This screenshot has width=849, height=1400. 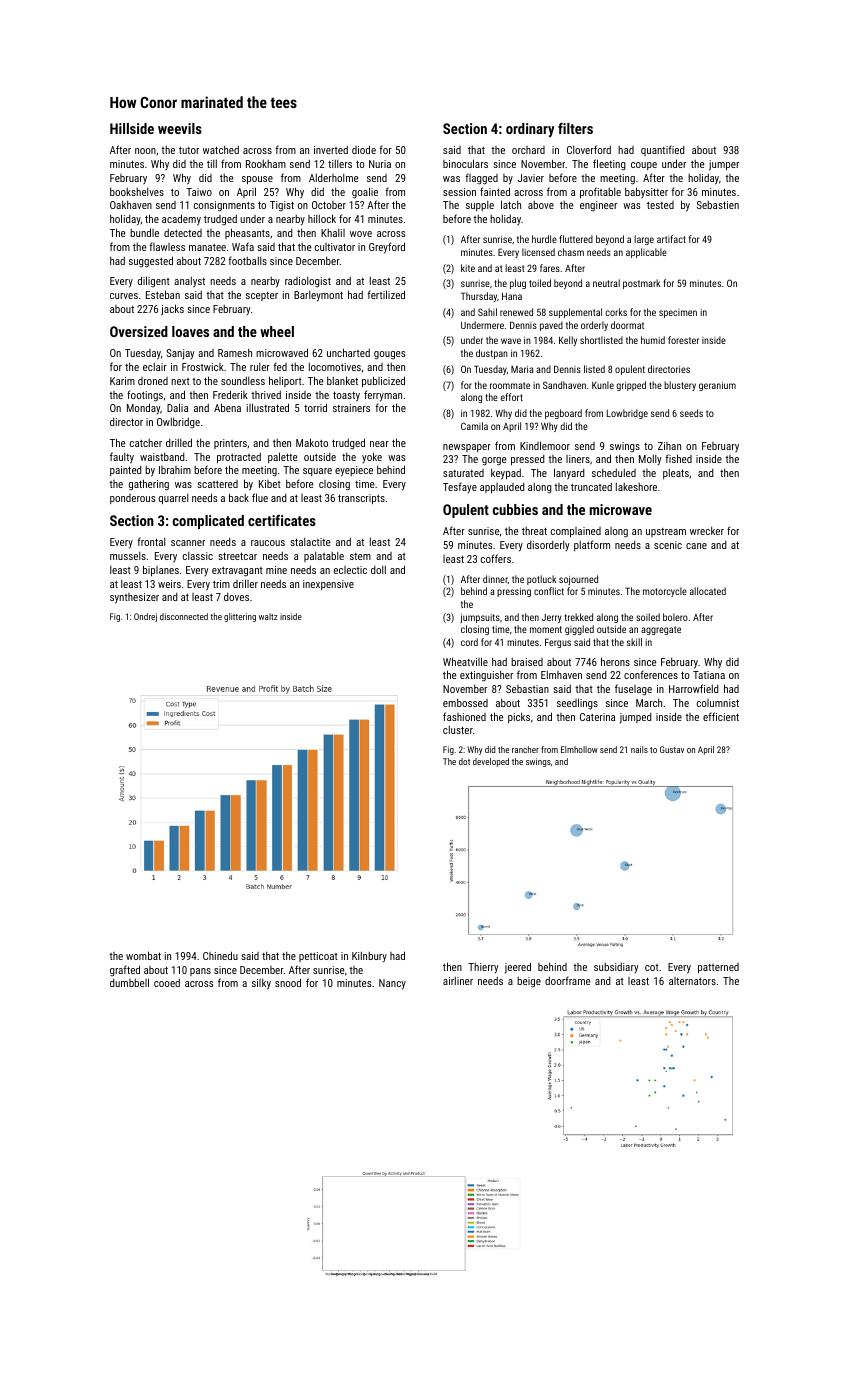 I want to click on Nancy, so click(x=392, y=984).
